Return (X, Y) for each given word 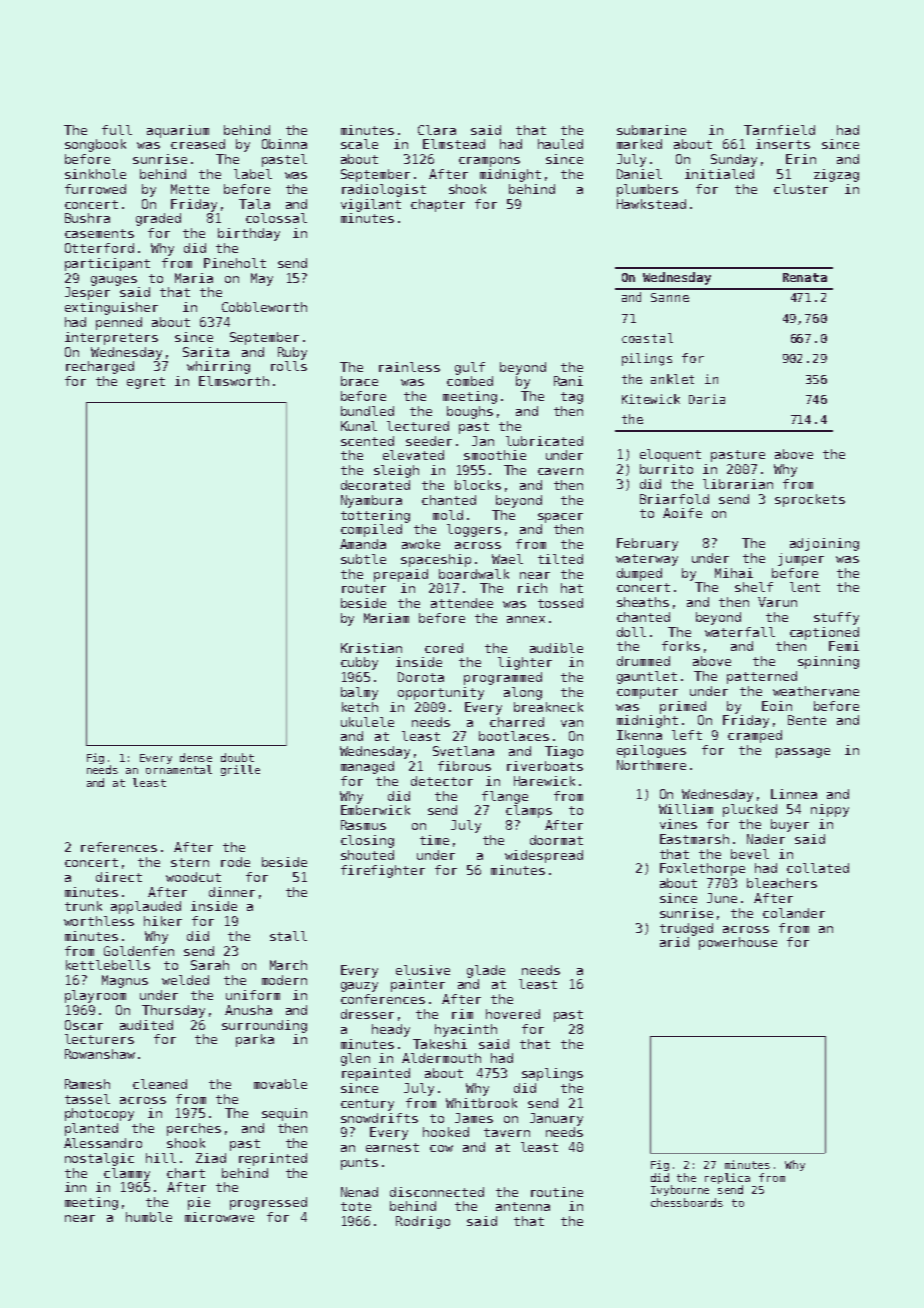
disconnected (437, 1192)
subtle (363, 559)
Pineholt (235, 263)
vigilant (371, 205)
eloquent (670, 455)
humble (149, 1217)
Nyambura (371, 501)
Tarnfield (779, 130)
